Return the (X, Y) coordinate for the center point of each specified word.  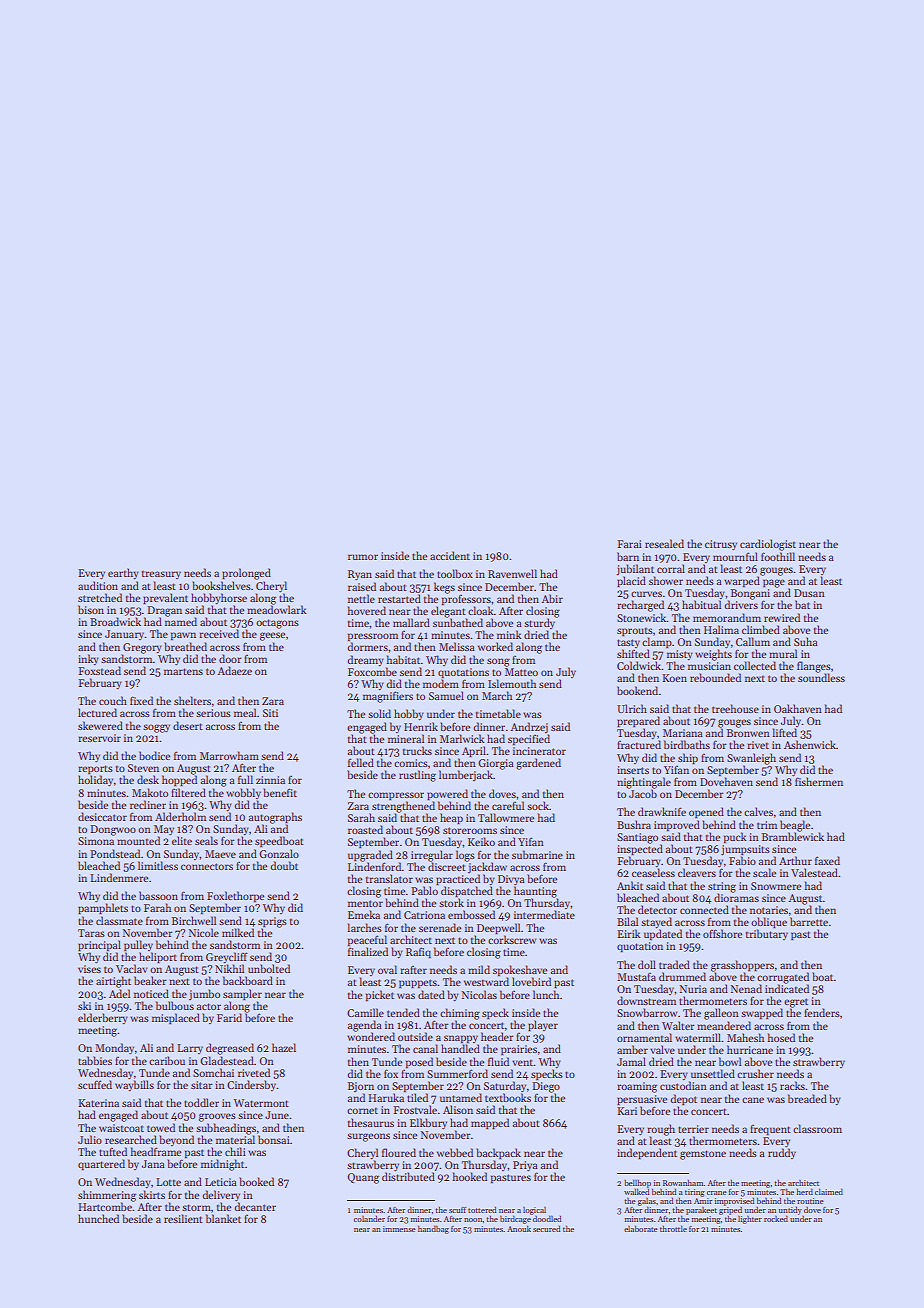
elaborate (641, 1228)
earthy (123, 573)
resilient (183, 1218)
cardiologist (768, 545)
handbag (433, 1229)
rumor (363, 557)
